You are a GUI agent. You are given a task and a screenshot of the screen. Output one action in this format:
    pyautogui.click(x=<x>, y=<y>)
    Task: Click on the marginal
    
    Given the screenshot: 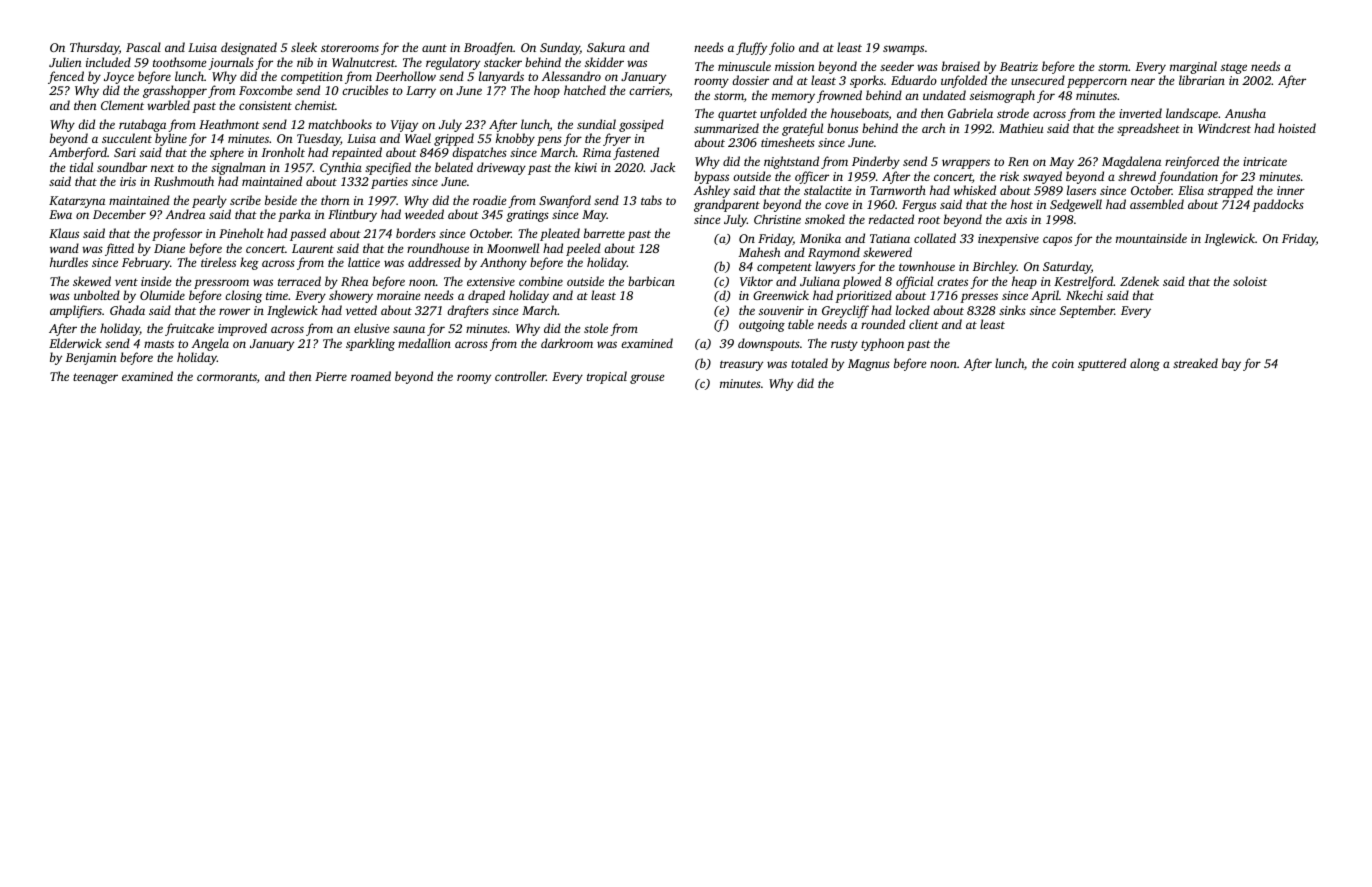 What is the action you would take?
    pyautogui.click(x=1193, y=67)
